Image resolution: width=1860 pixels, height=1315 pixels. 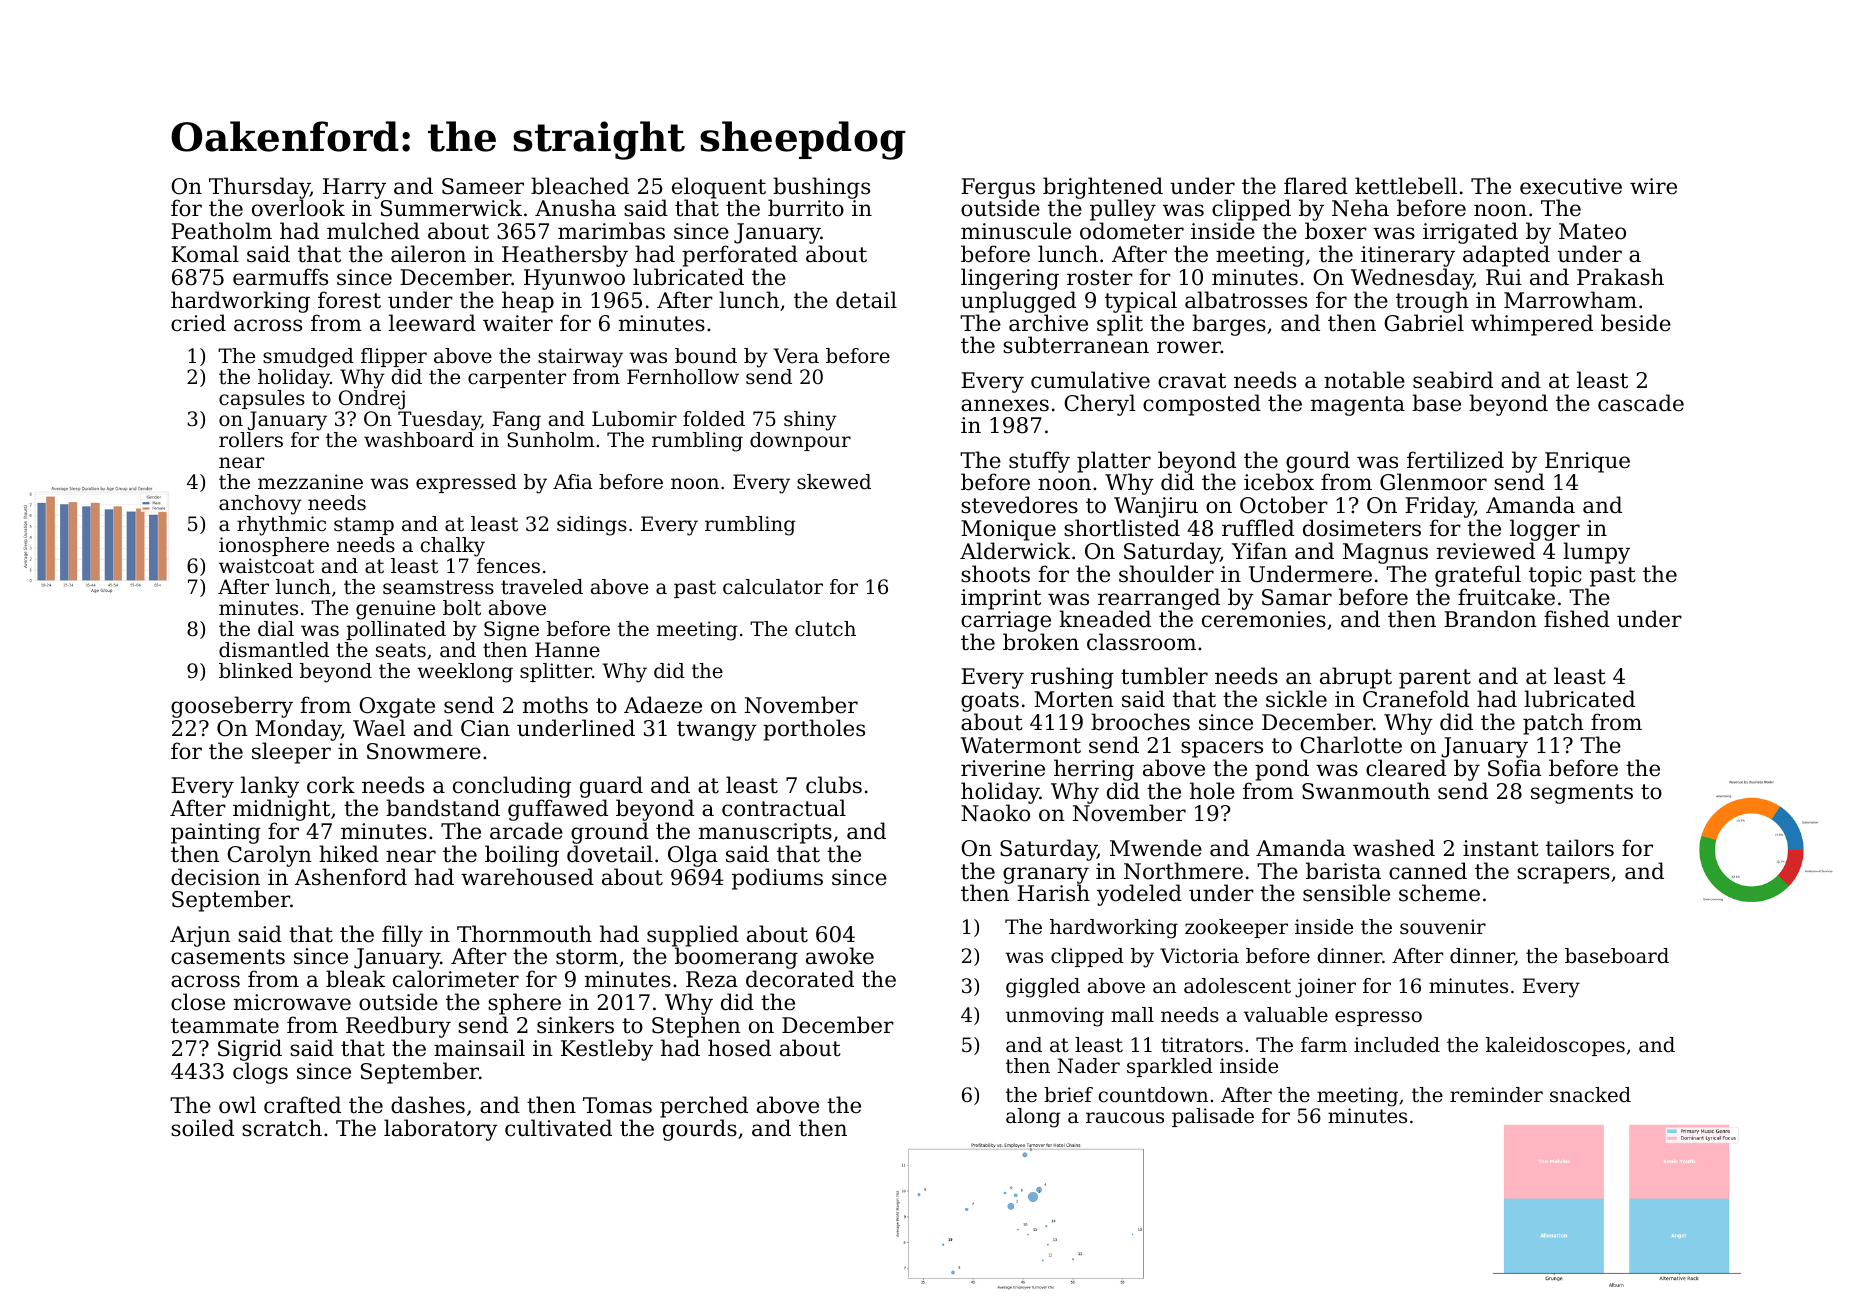 What do you see at coordinates (1406, 186) in the document?
I see `kettlebell` at bounding box center [1406, 186].
